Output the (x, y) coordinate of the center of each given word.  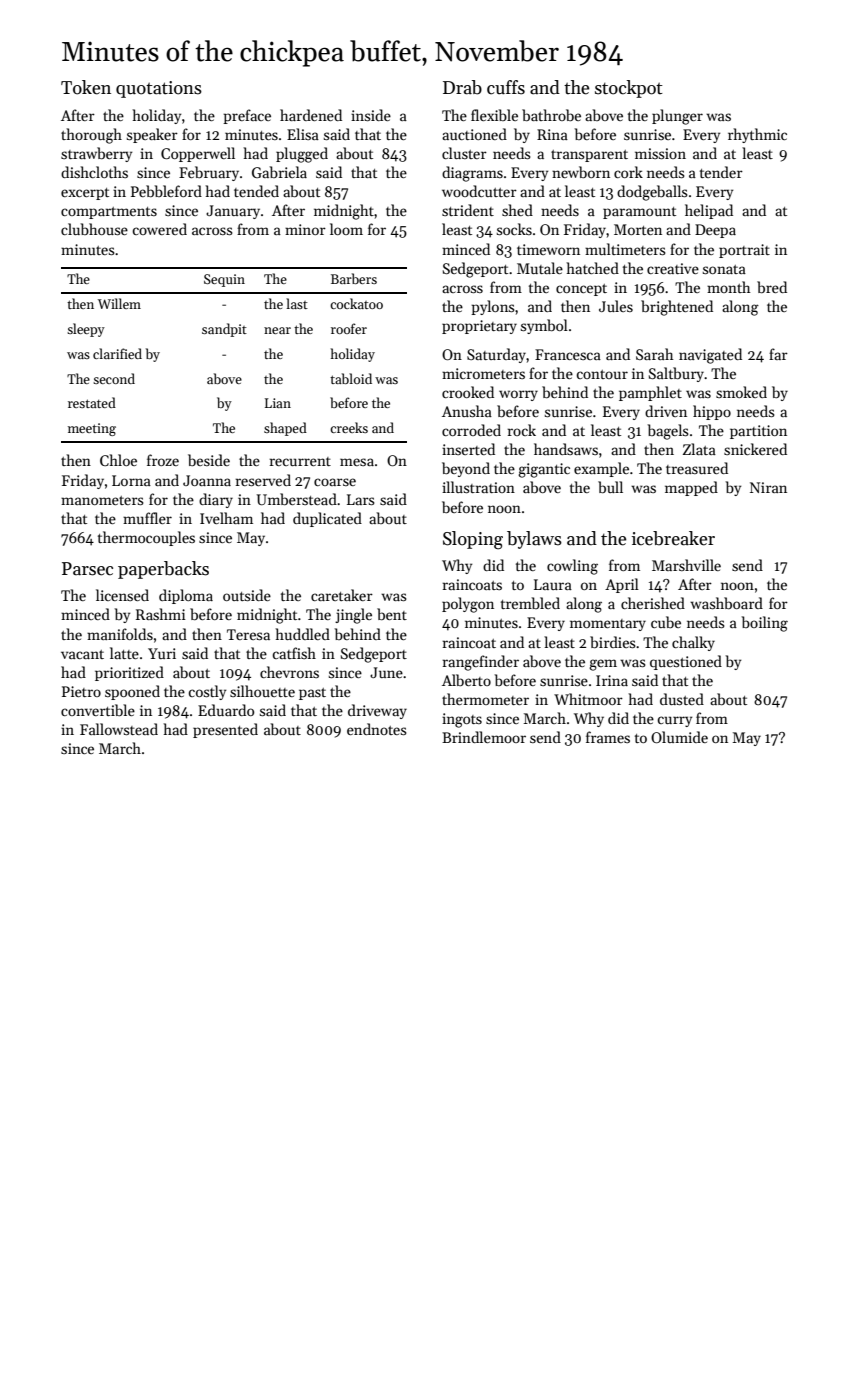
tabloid (351, 378)
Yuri (162, 653)
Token (86, 87)
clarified (117, 353)
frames (608, 737)
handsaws (566, 449)
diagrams (472, 174)
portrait (744, 251)
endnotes (377, 729)
